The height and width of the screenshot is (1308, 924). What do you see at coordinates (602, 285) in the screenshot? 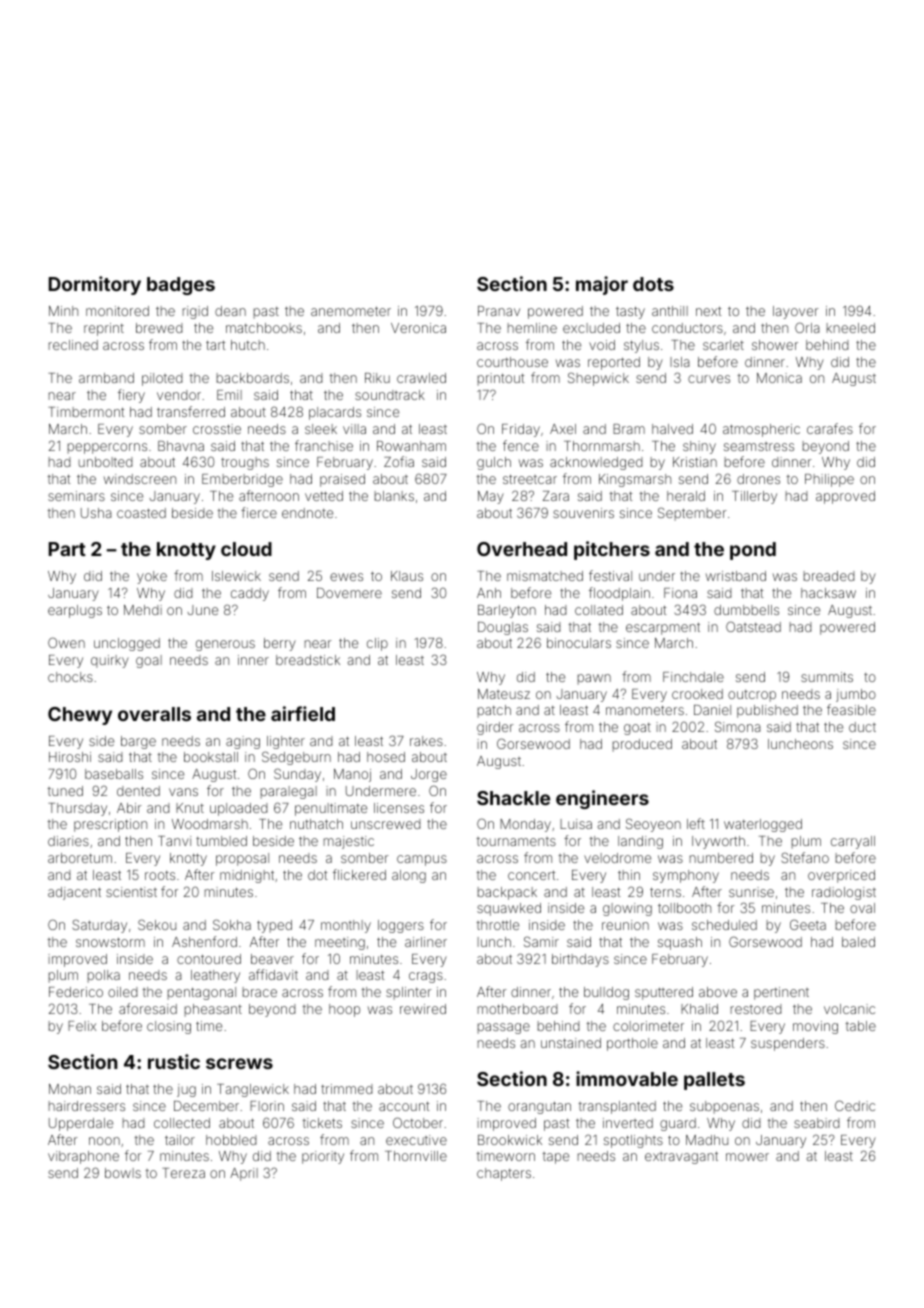
I see `major` at bounding box center [602, 285].
